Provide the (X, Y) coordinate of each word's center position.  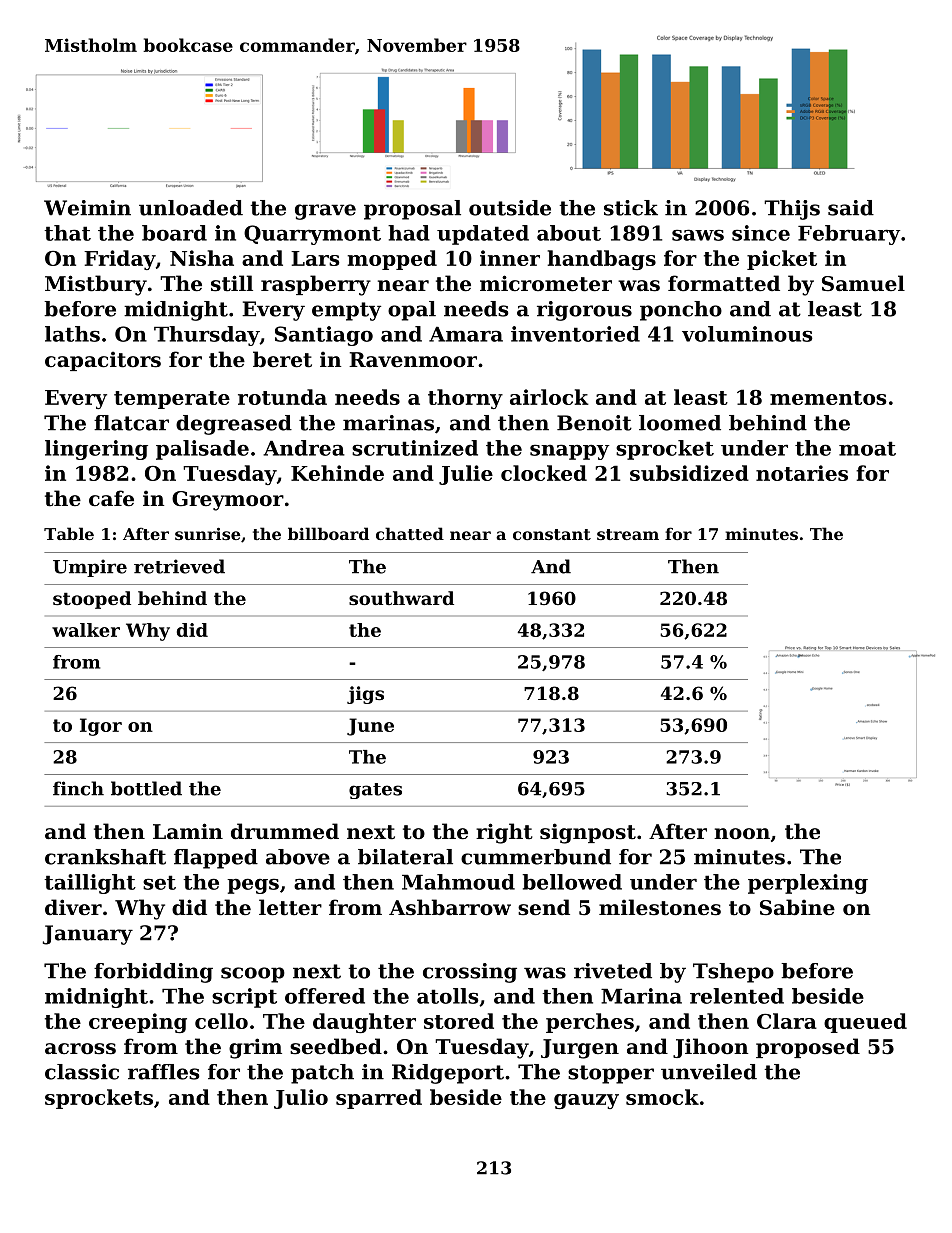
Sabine (797, 907)
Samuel (863, 283)
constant (552, 534)
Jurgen (580, 1049)
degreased (234, 425)
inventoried (575, 334)
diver (73, 907)
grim (255, 1048)
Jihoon (710, 1048)
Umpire (90, 568)
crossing (470, 973)
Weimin (87, 208)
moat (867, 448)
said (851, 208)
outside (510, 208)
